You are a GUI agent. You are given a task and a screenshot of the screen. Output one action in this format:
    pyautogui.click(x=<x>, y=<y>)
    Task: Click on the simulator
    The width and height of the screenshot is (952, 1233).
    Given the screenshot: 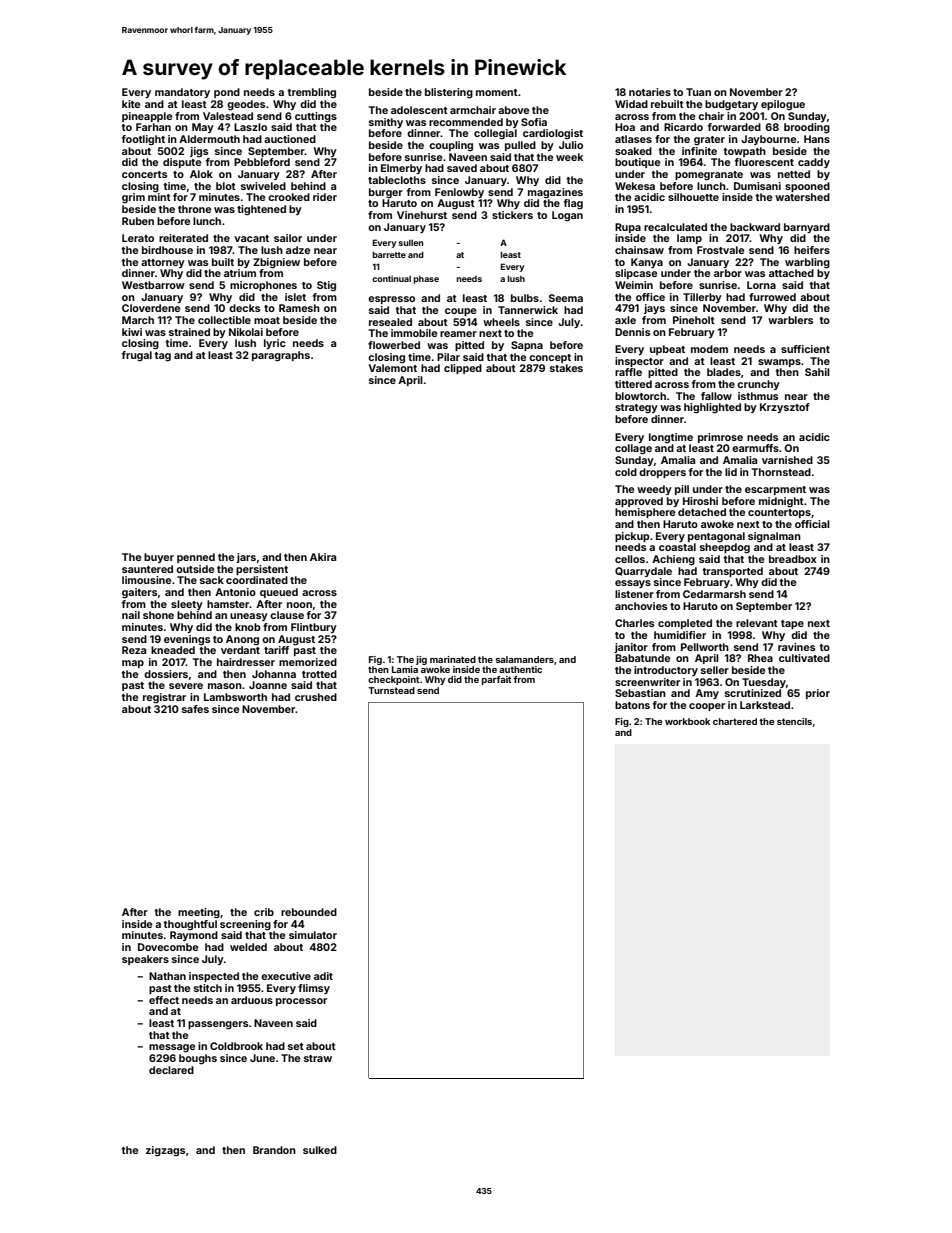 What is the action you would take?
    pyautogui.click(x=313, y=935)
